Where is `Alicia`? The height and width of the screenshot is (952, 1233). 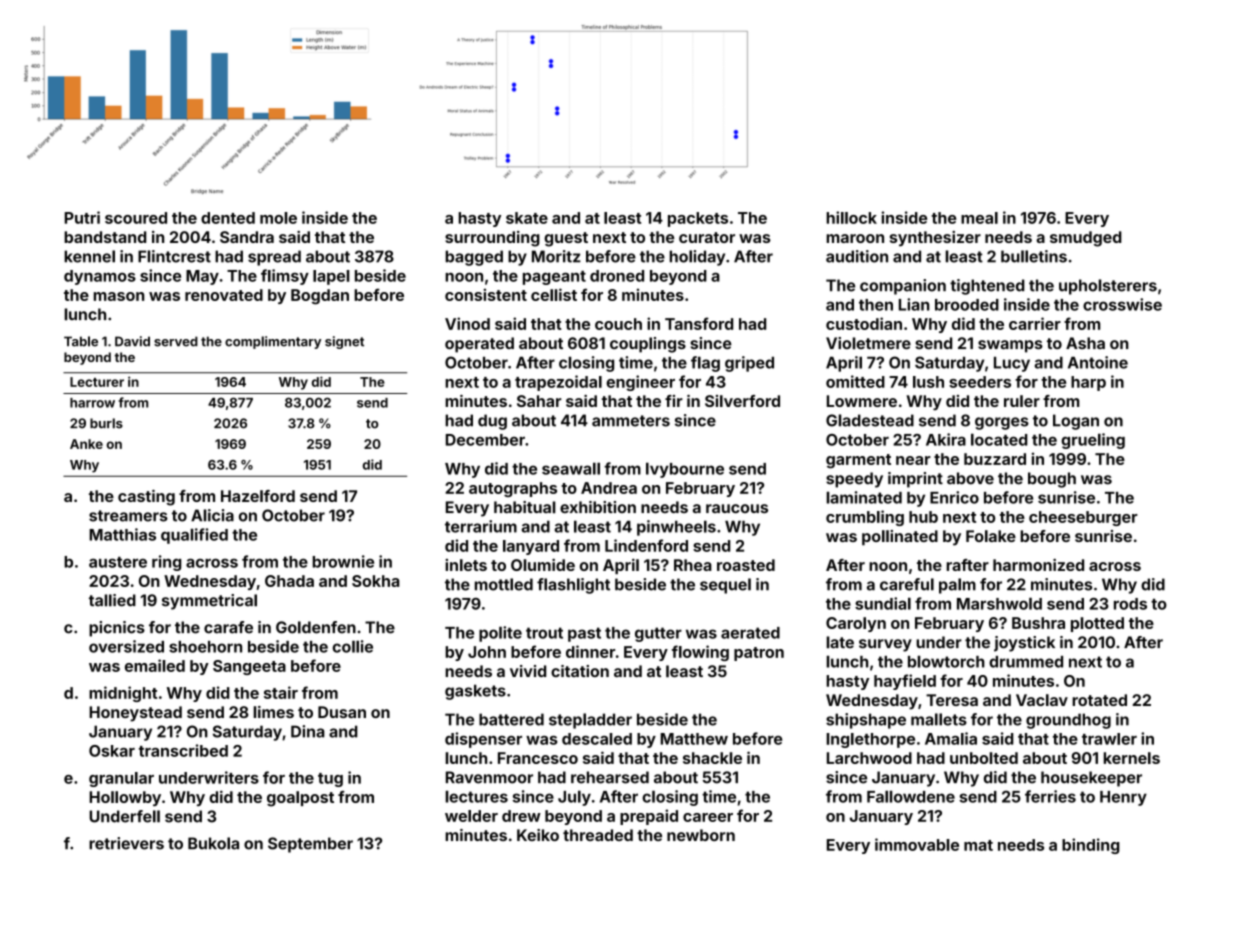 Alicia is located at coordinates (212, 515).
